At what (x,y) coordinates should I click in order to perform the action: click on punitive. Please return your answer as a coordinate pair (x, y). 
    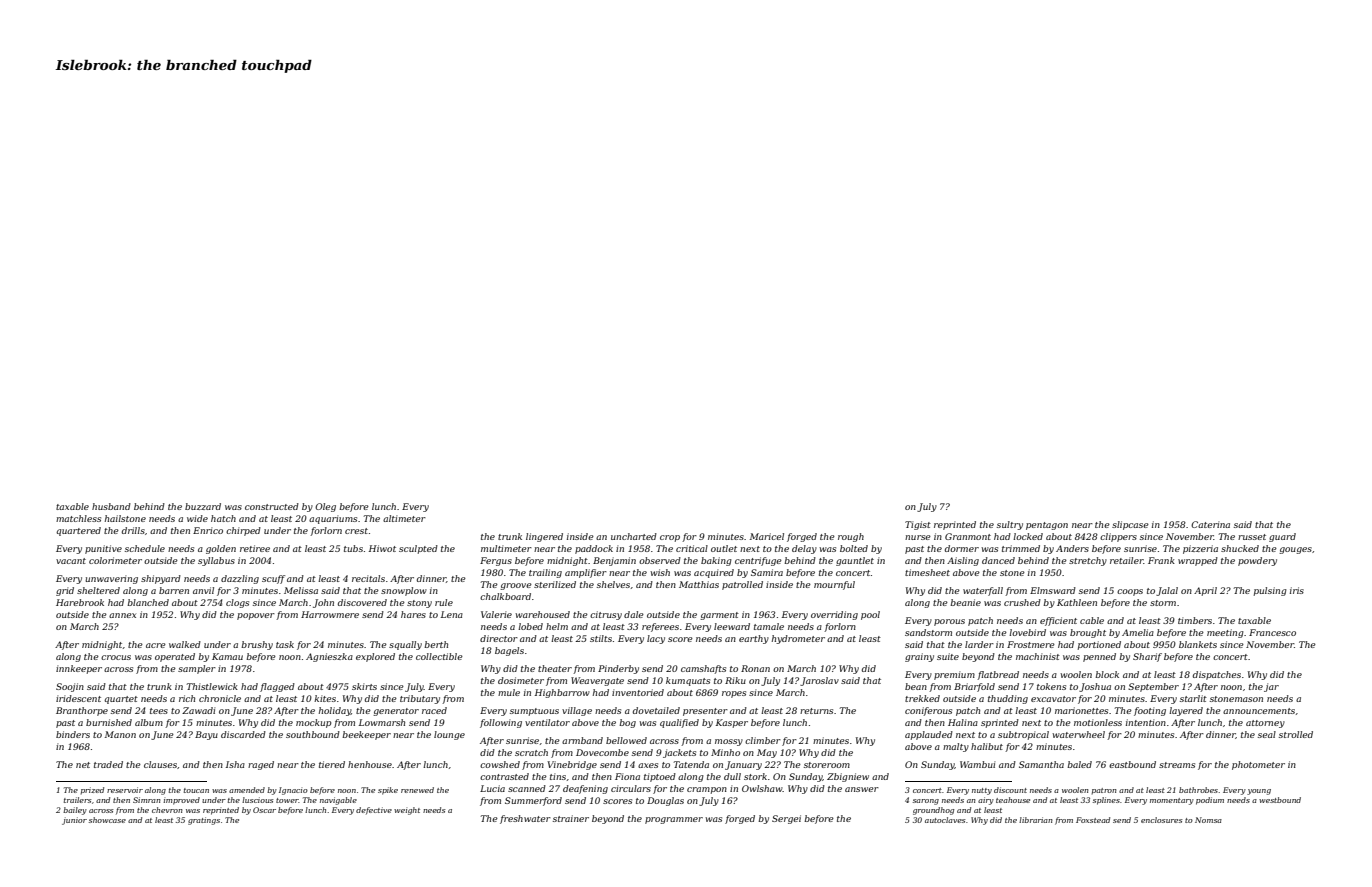
    Looking at the image, I should click on (103, 549).
